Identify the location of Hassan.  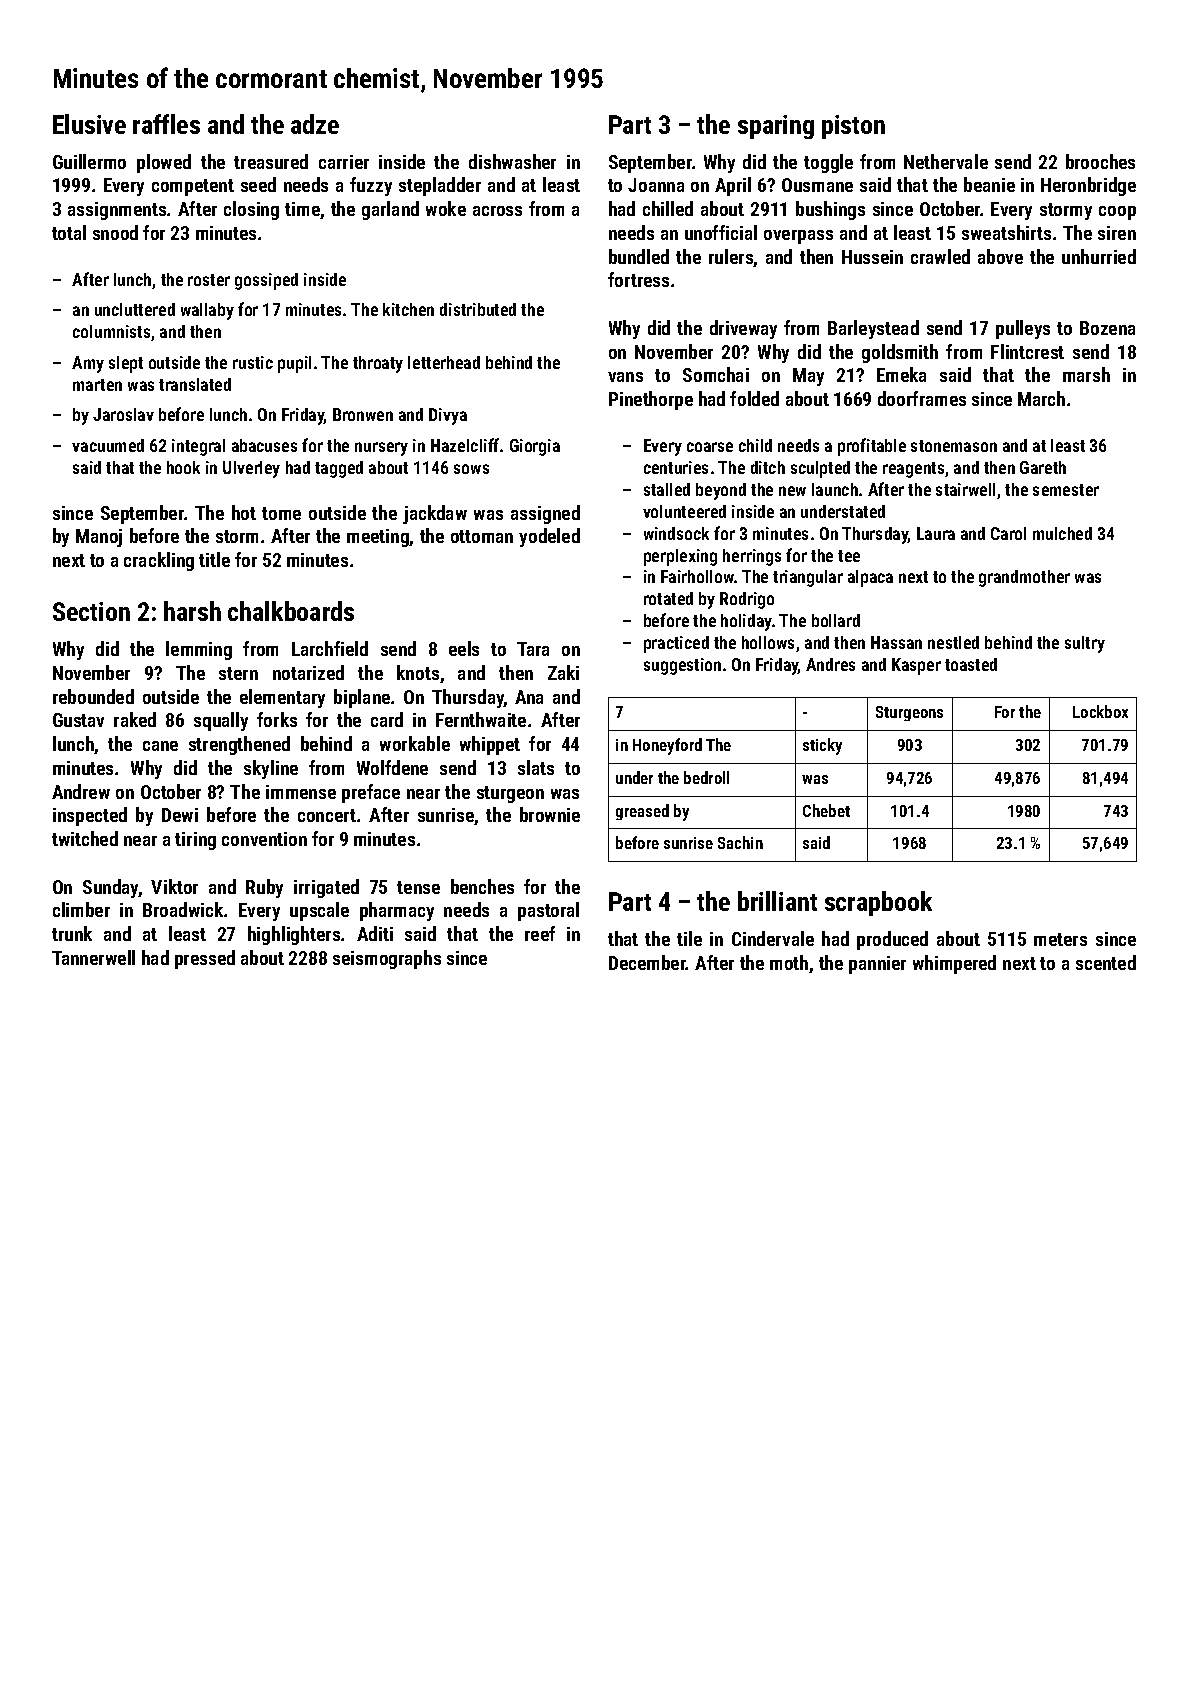
(896, 642).
